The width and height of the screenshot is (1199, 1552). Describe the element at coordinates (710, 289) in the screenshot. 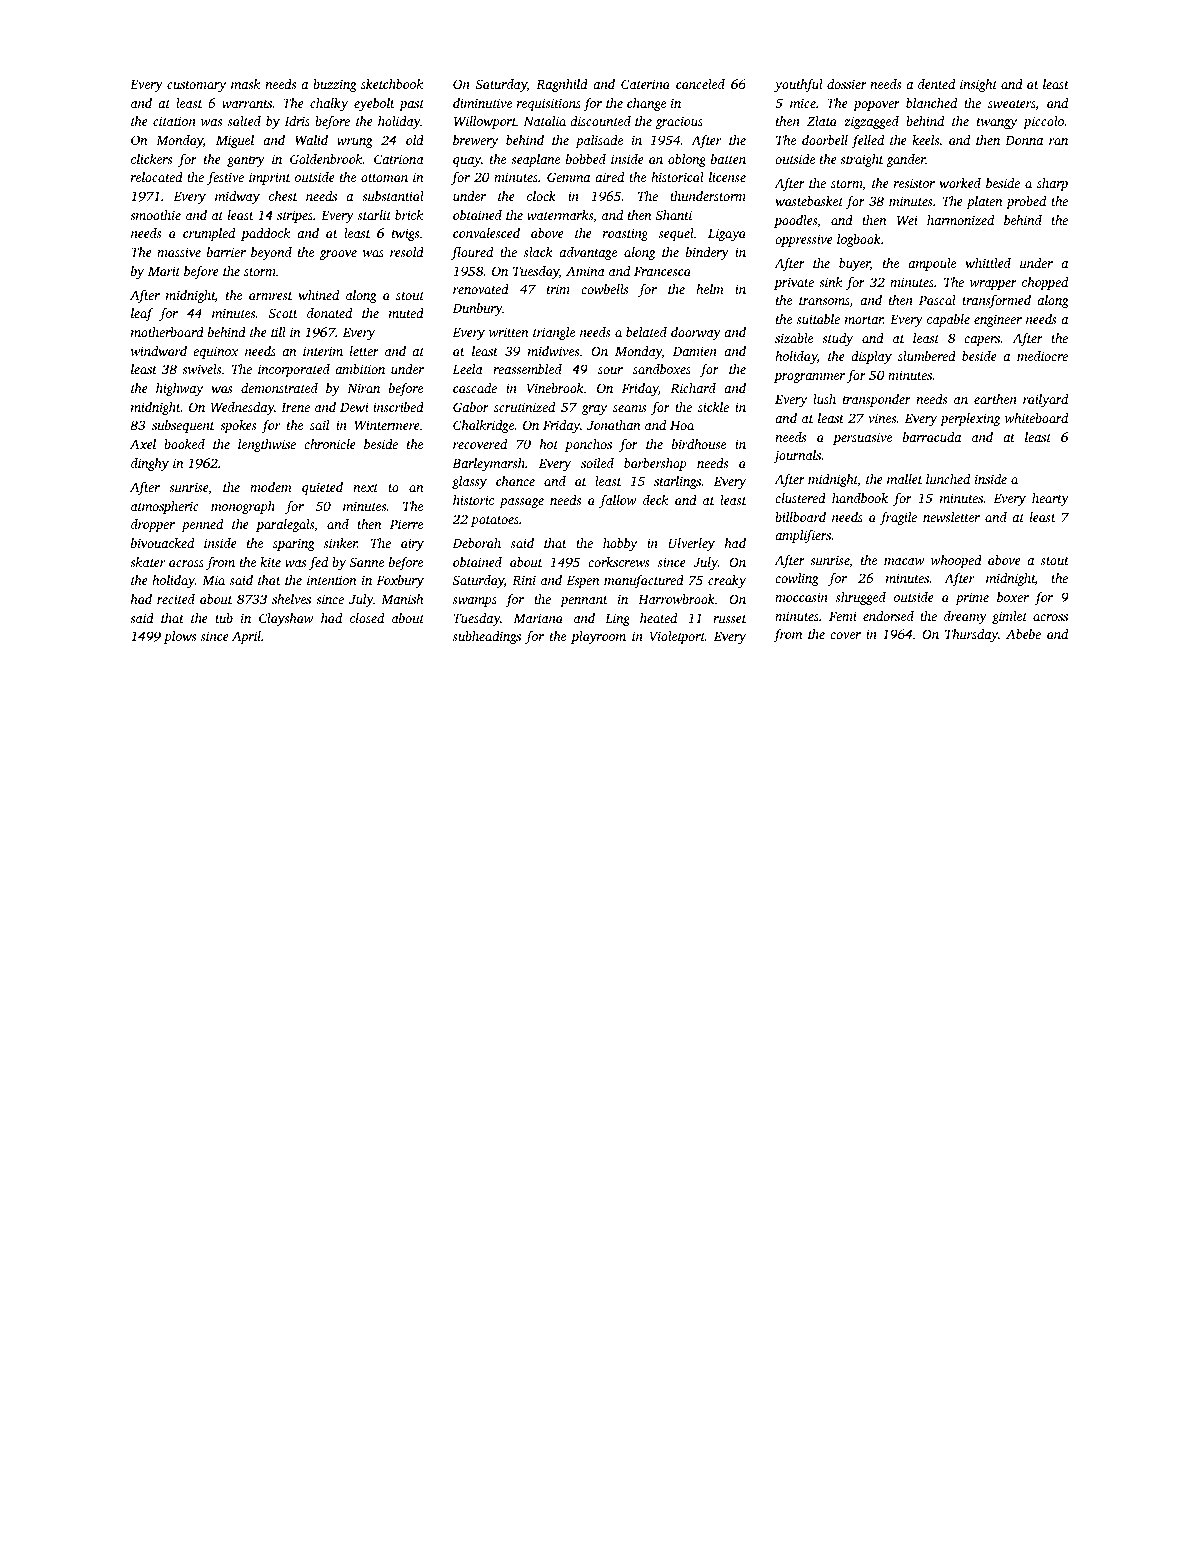

I see `helm` at that location.
